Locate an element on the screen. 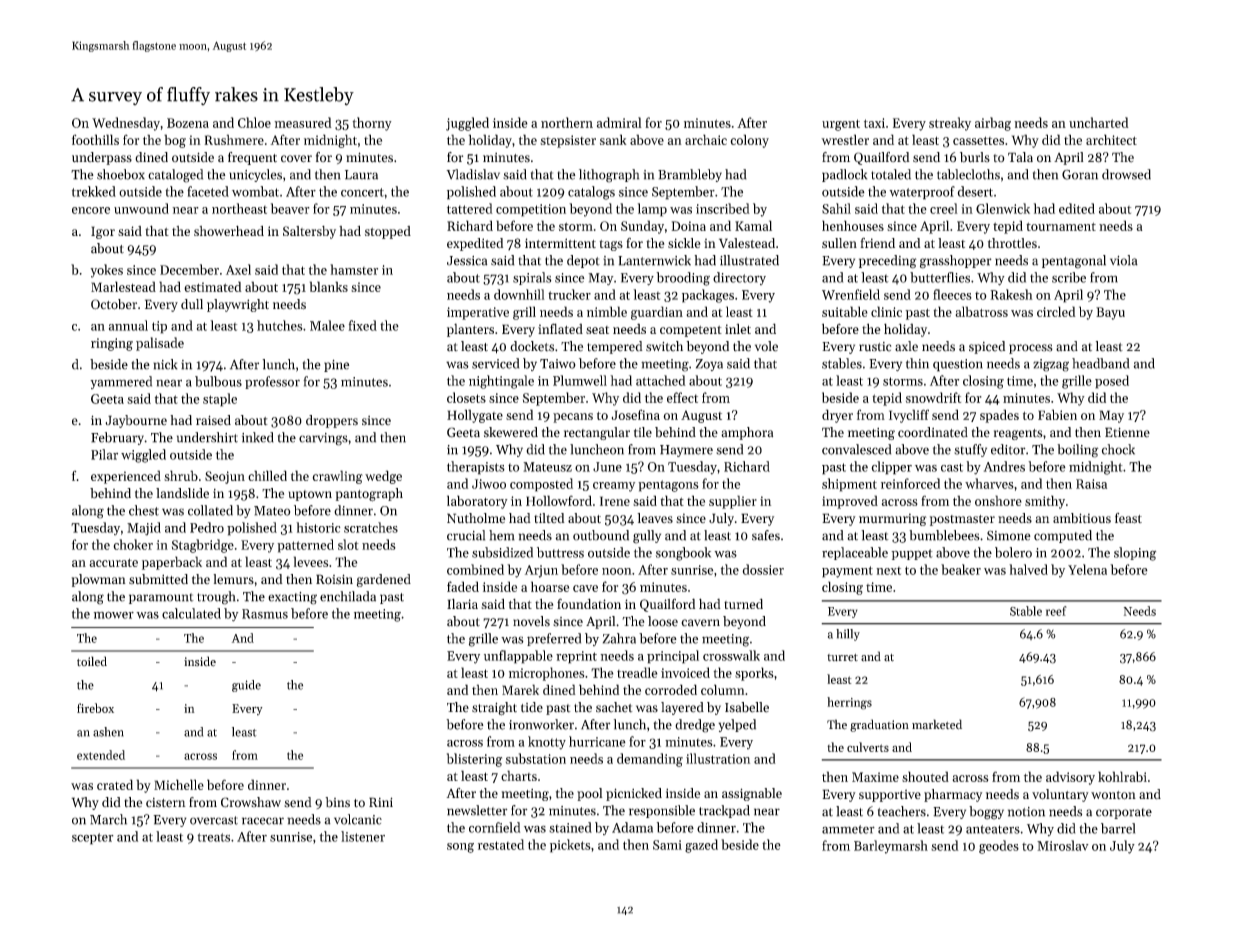  straight is located at coordinates (494, 709).
